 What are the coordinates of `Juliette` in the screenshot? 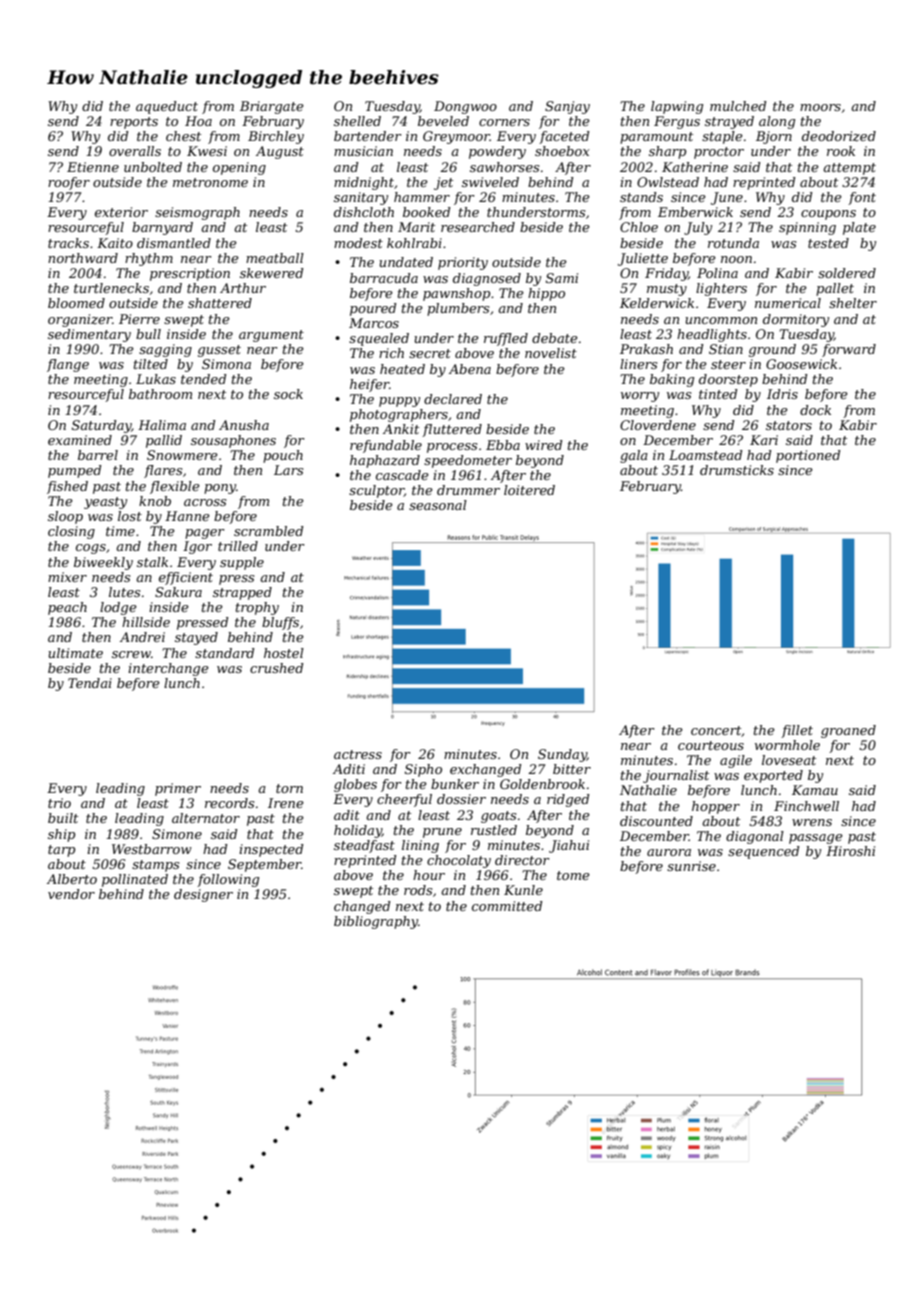 It's located at (643, 259).
